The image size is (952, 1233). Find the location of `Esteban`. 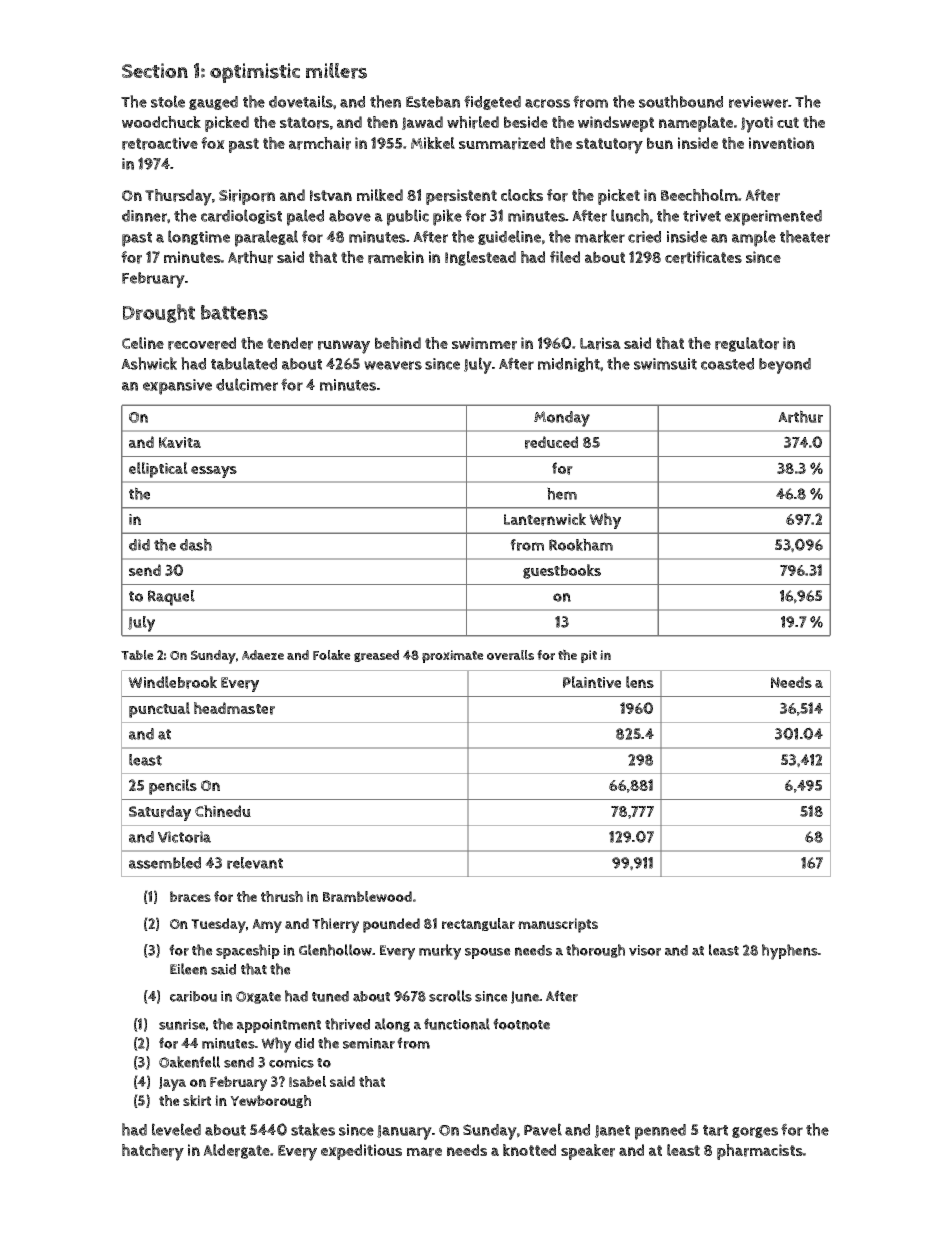

Esteban is located at coordinates (433, 102).
